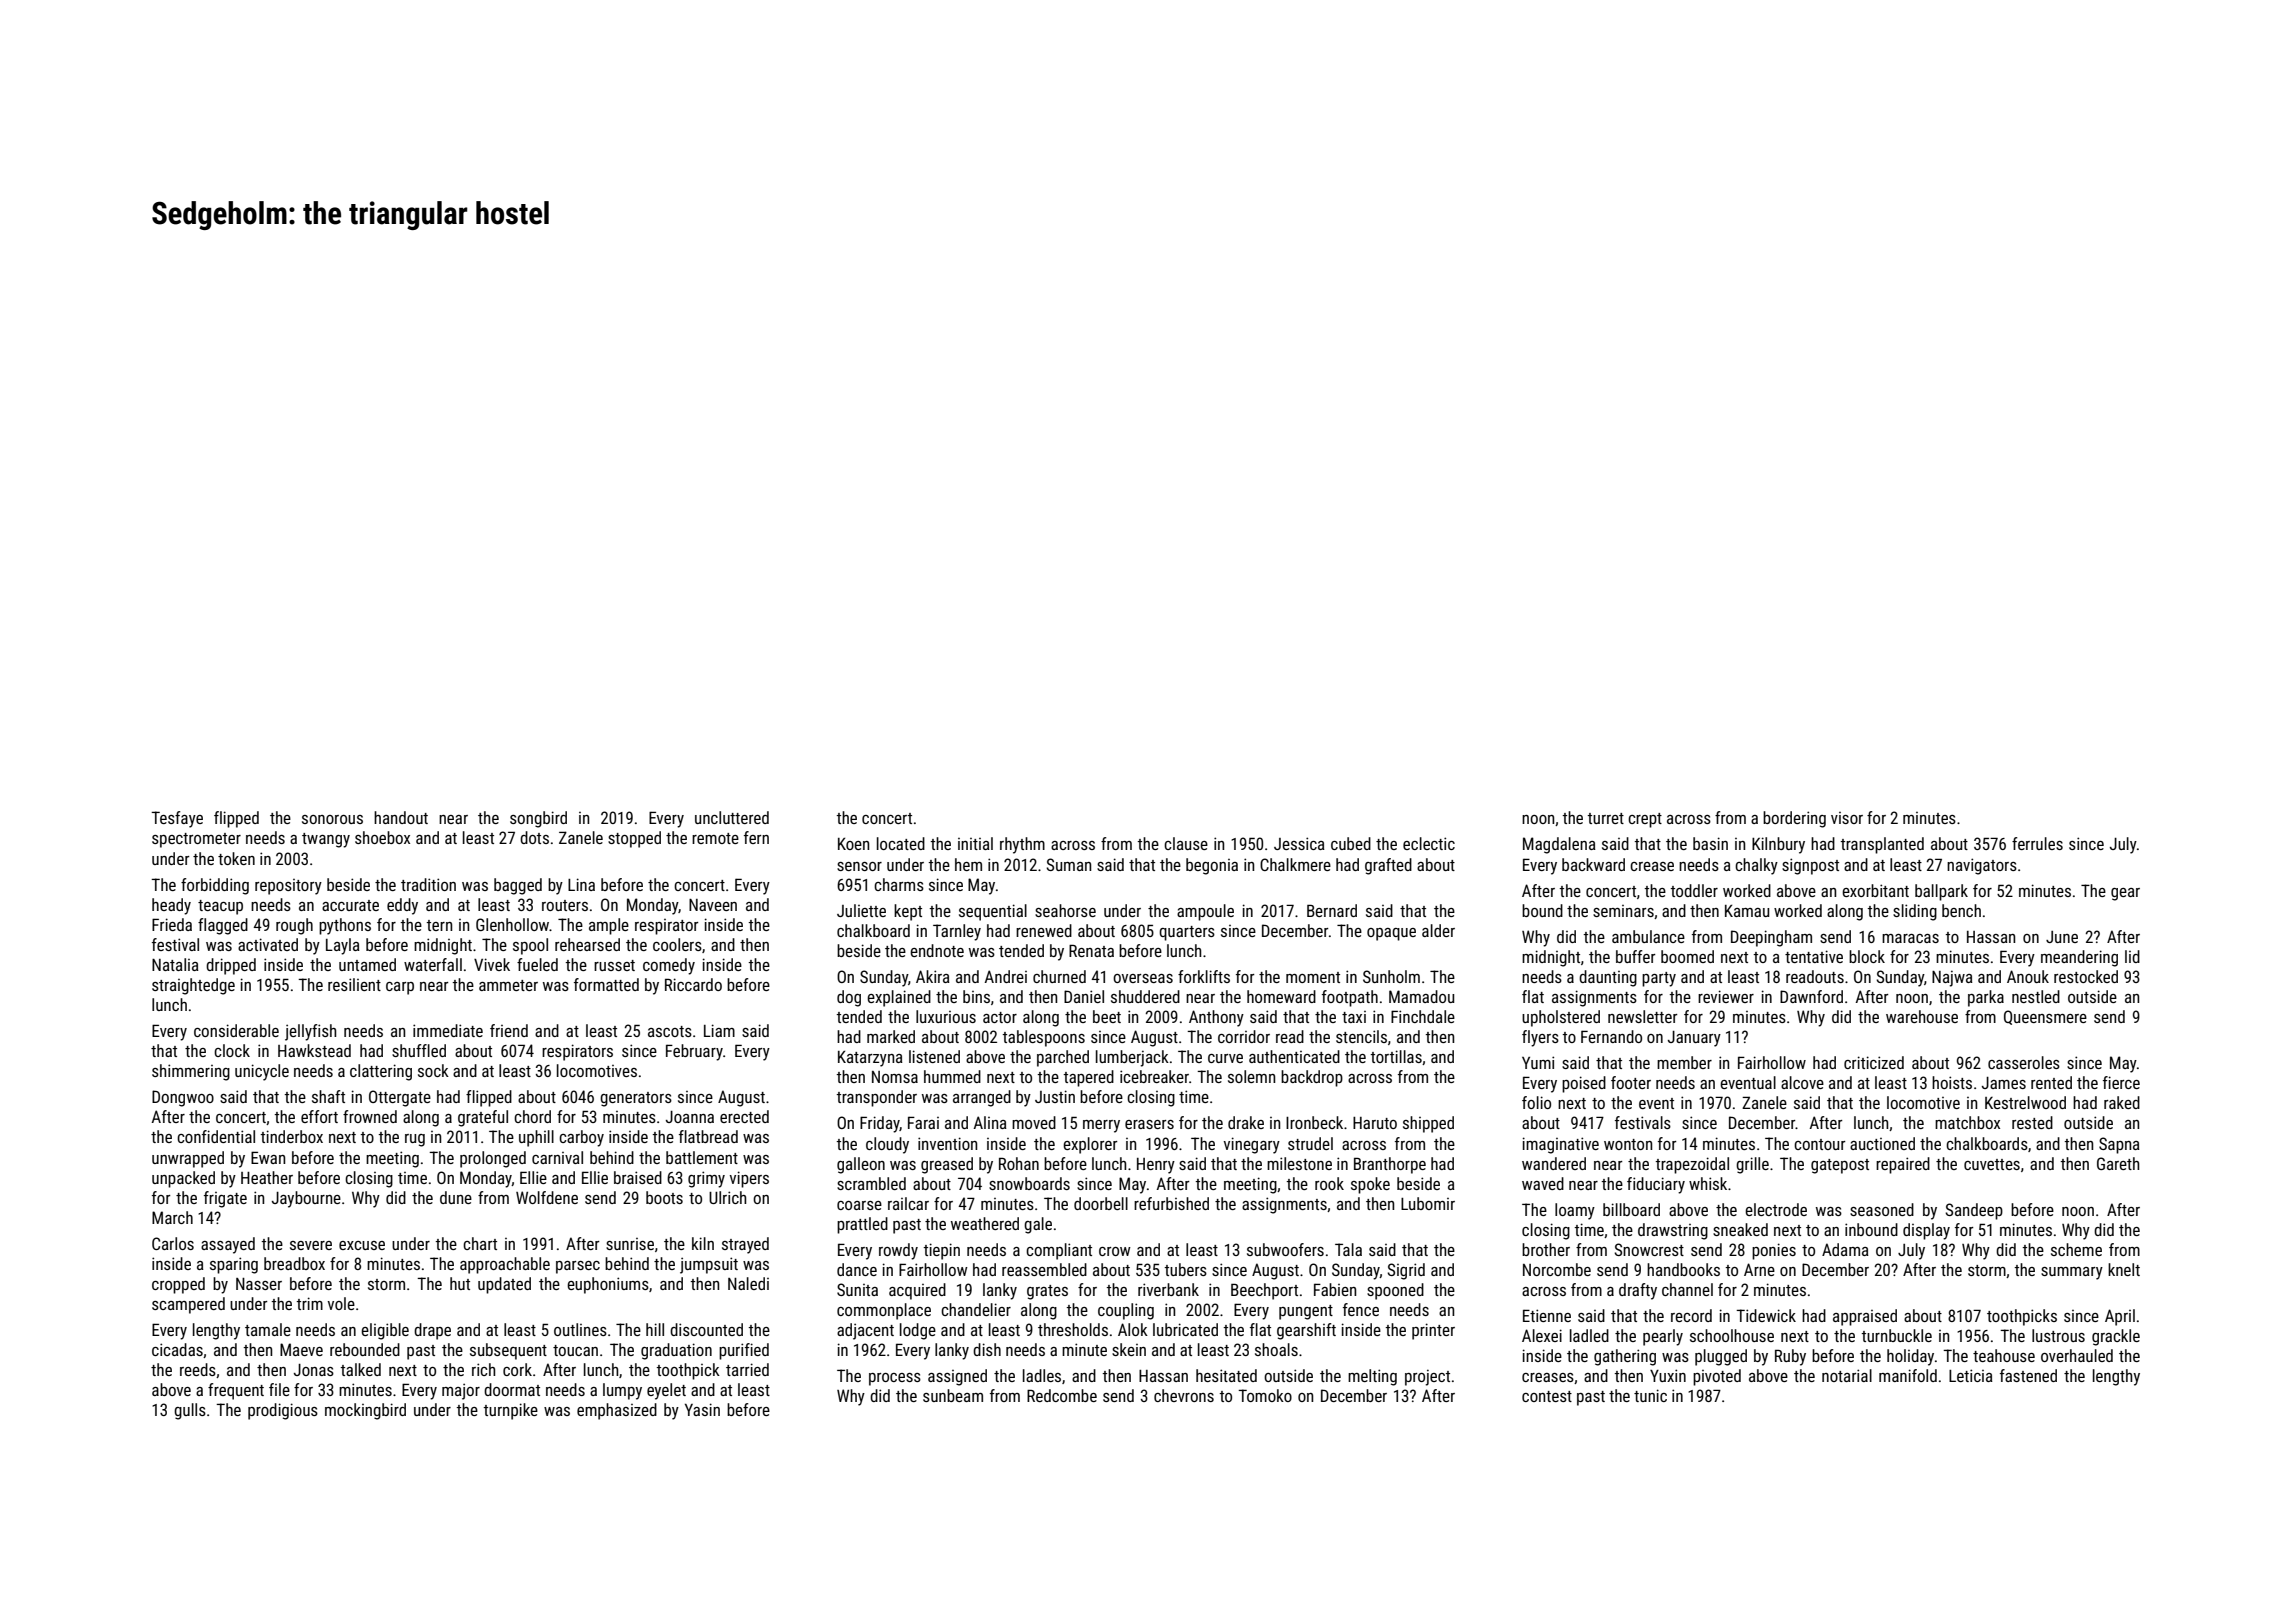  I want to click on Liam, so click(719, 1030).
